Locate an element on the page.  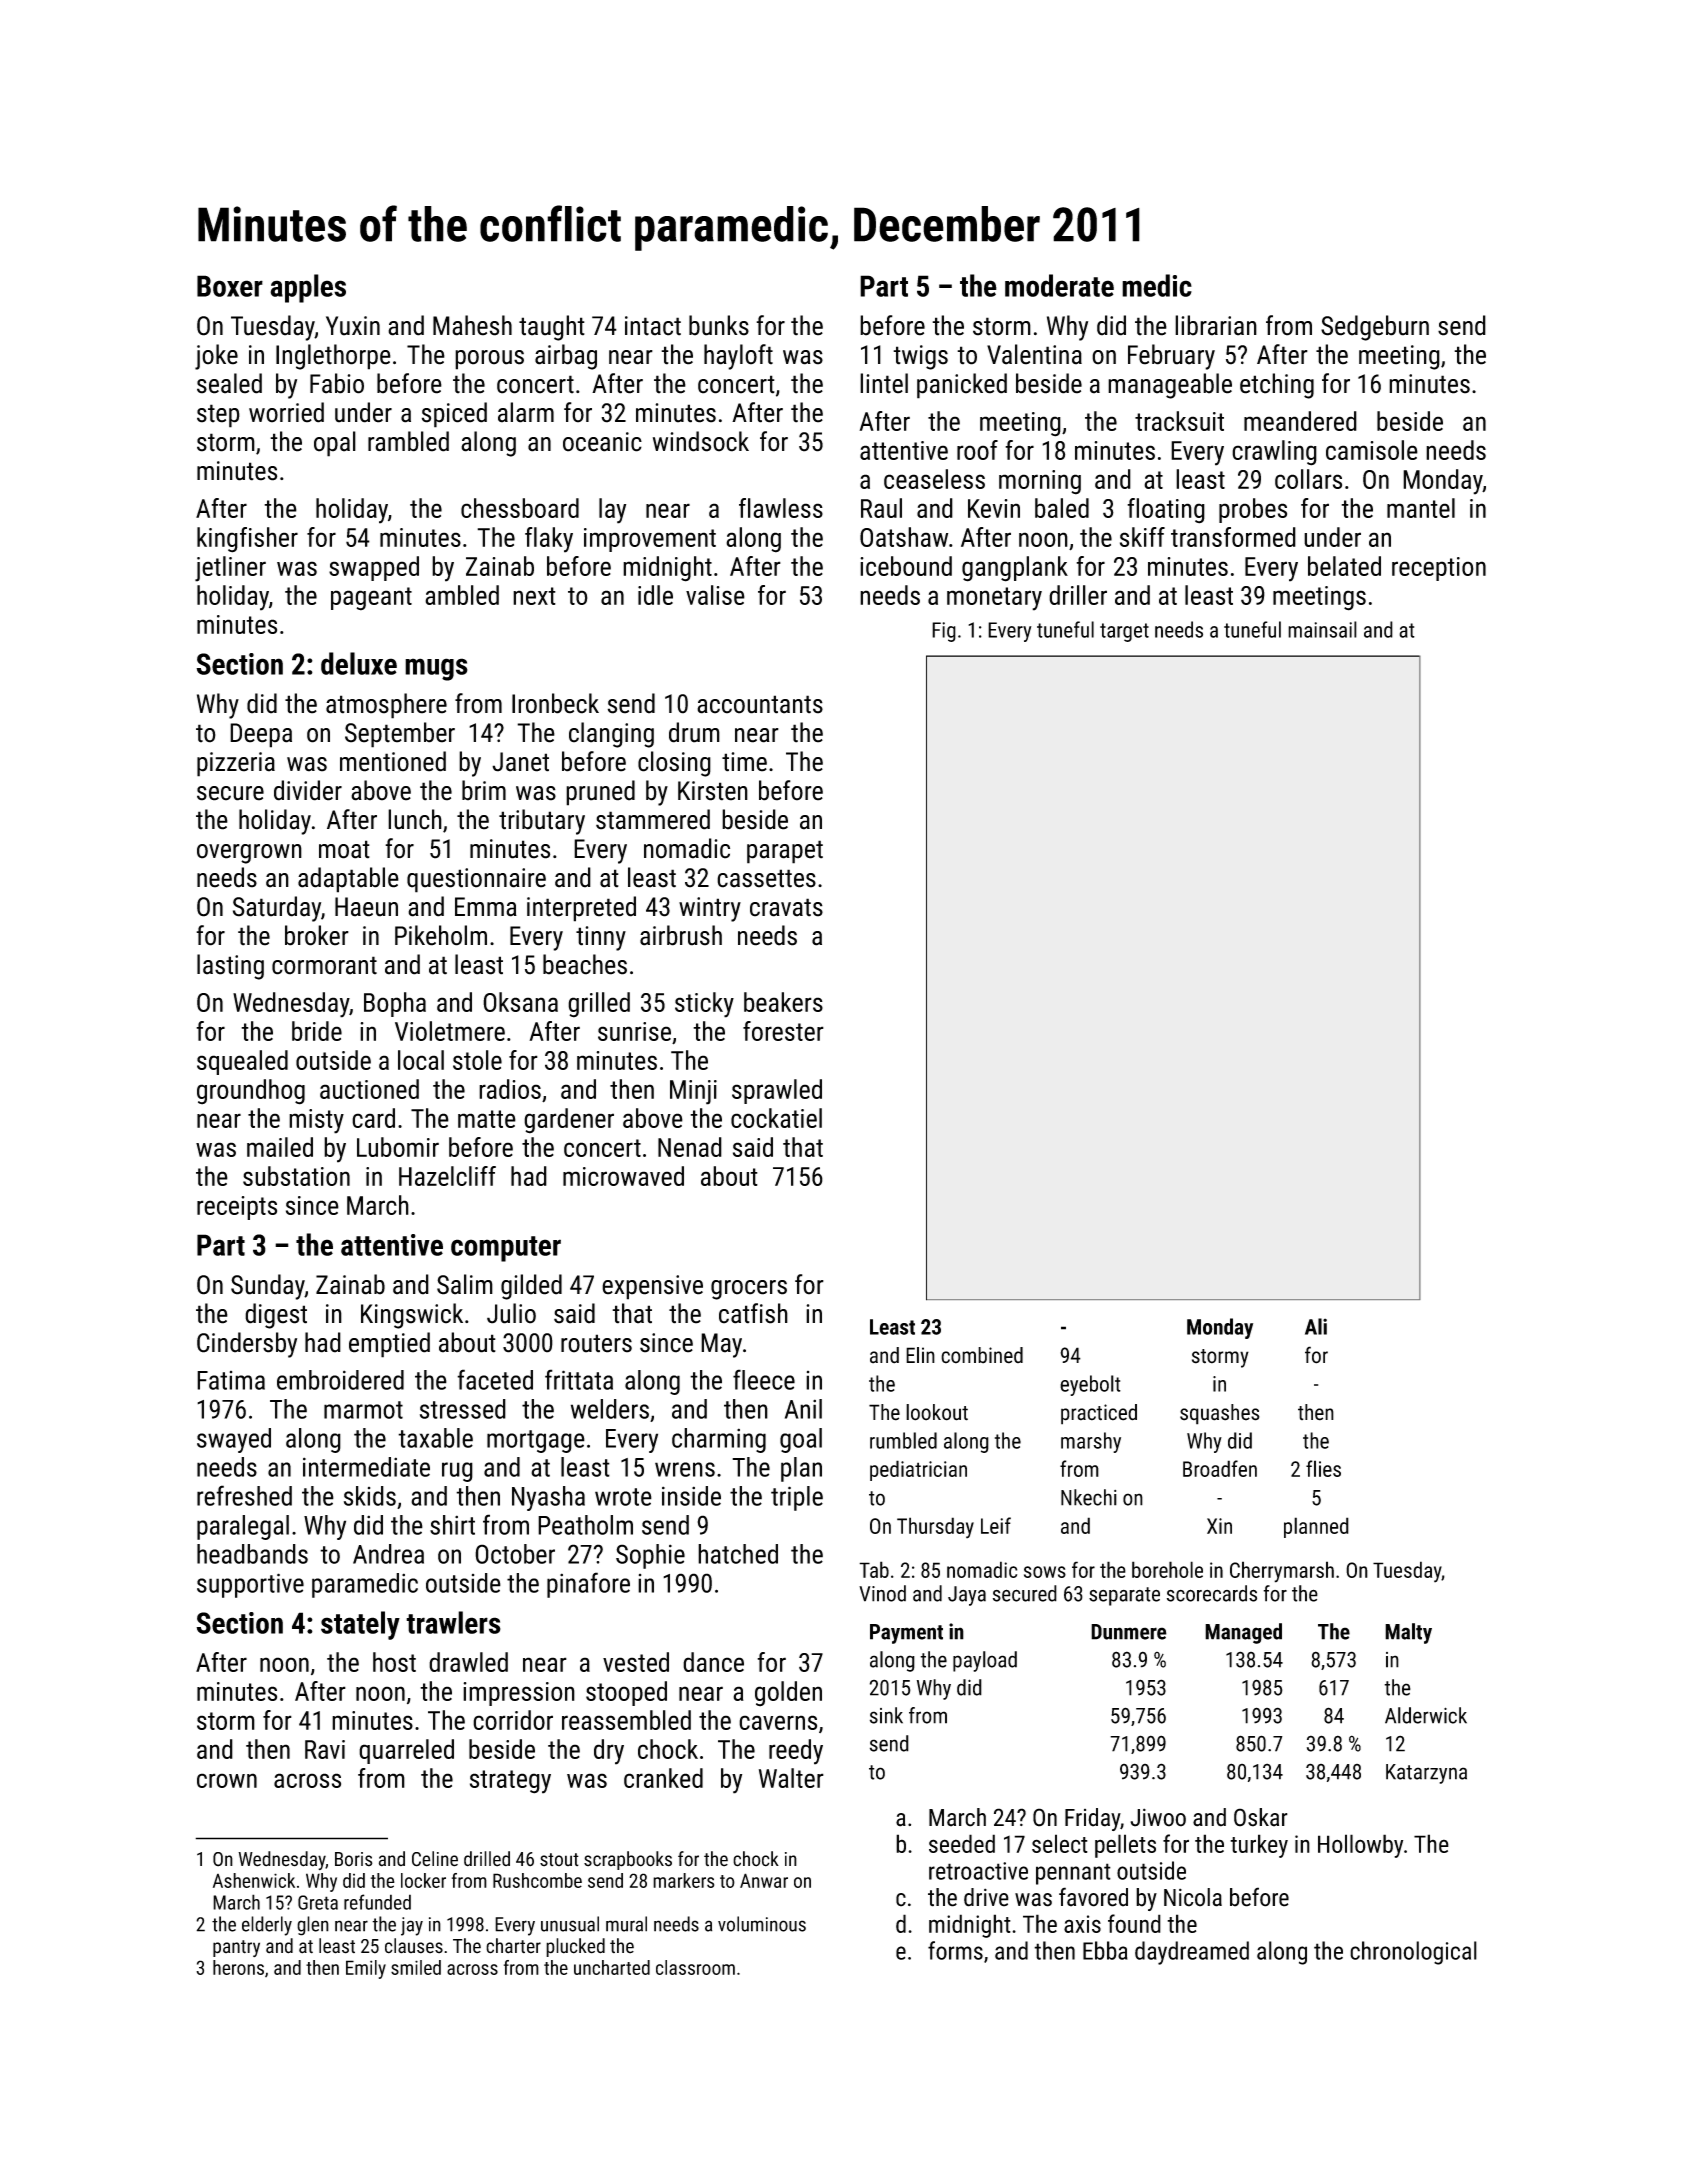
sprawled is located at coordinates (777, 1091).
